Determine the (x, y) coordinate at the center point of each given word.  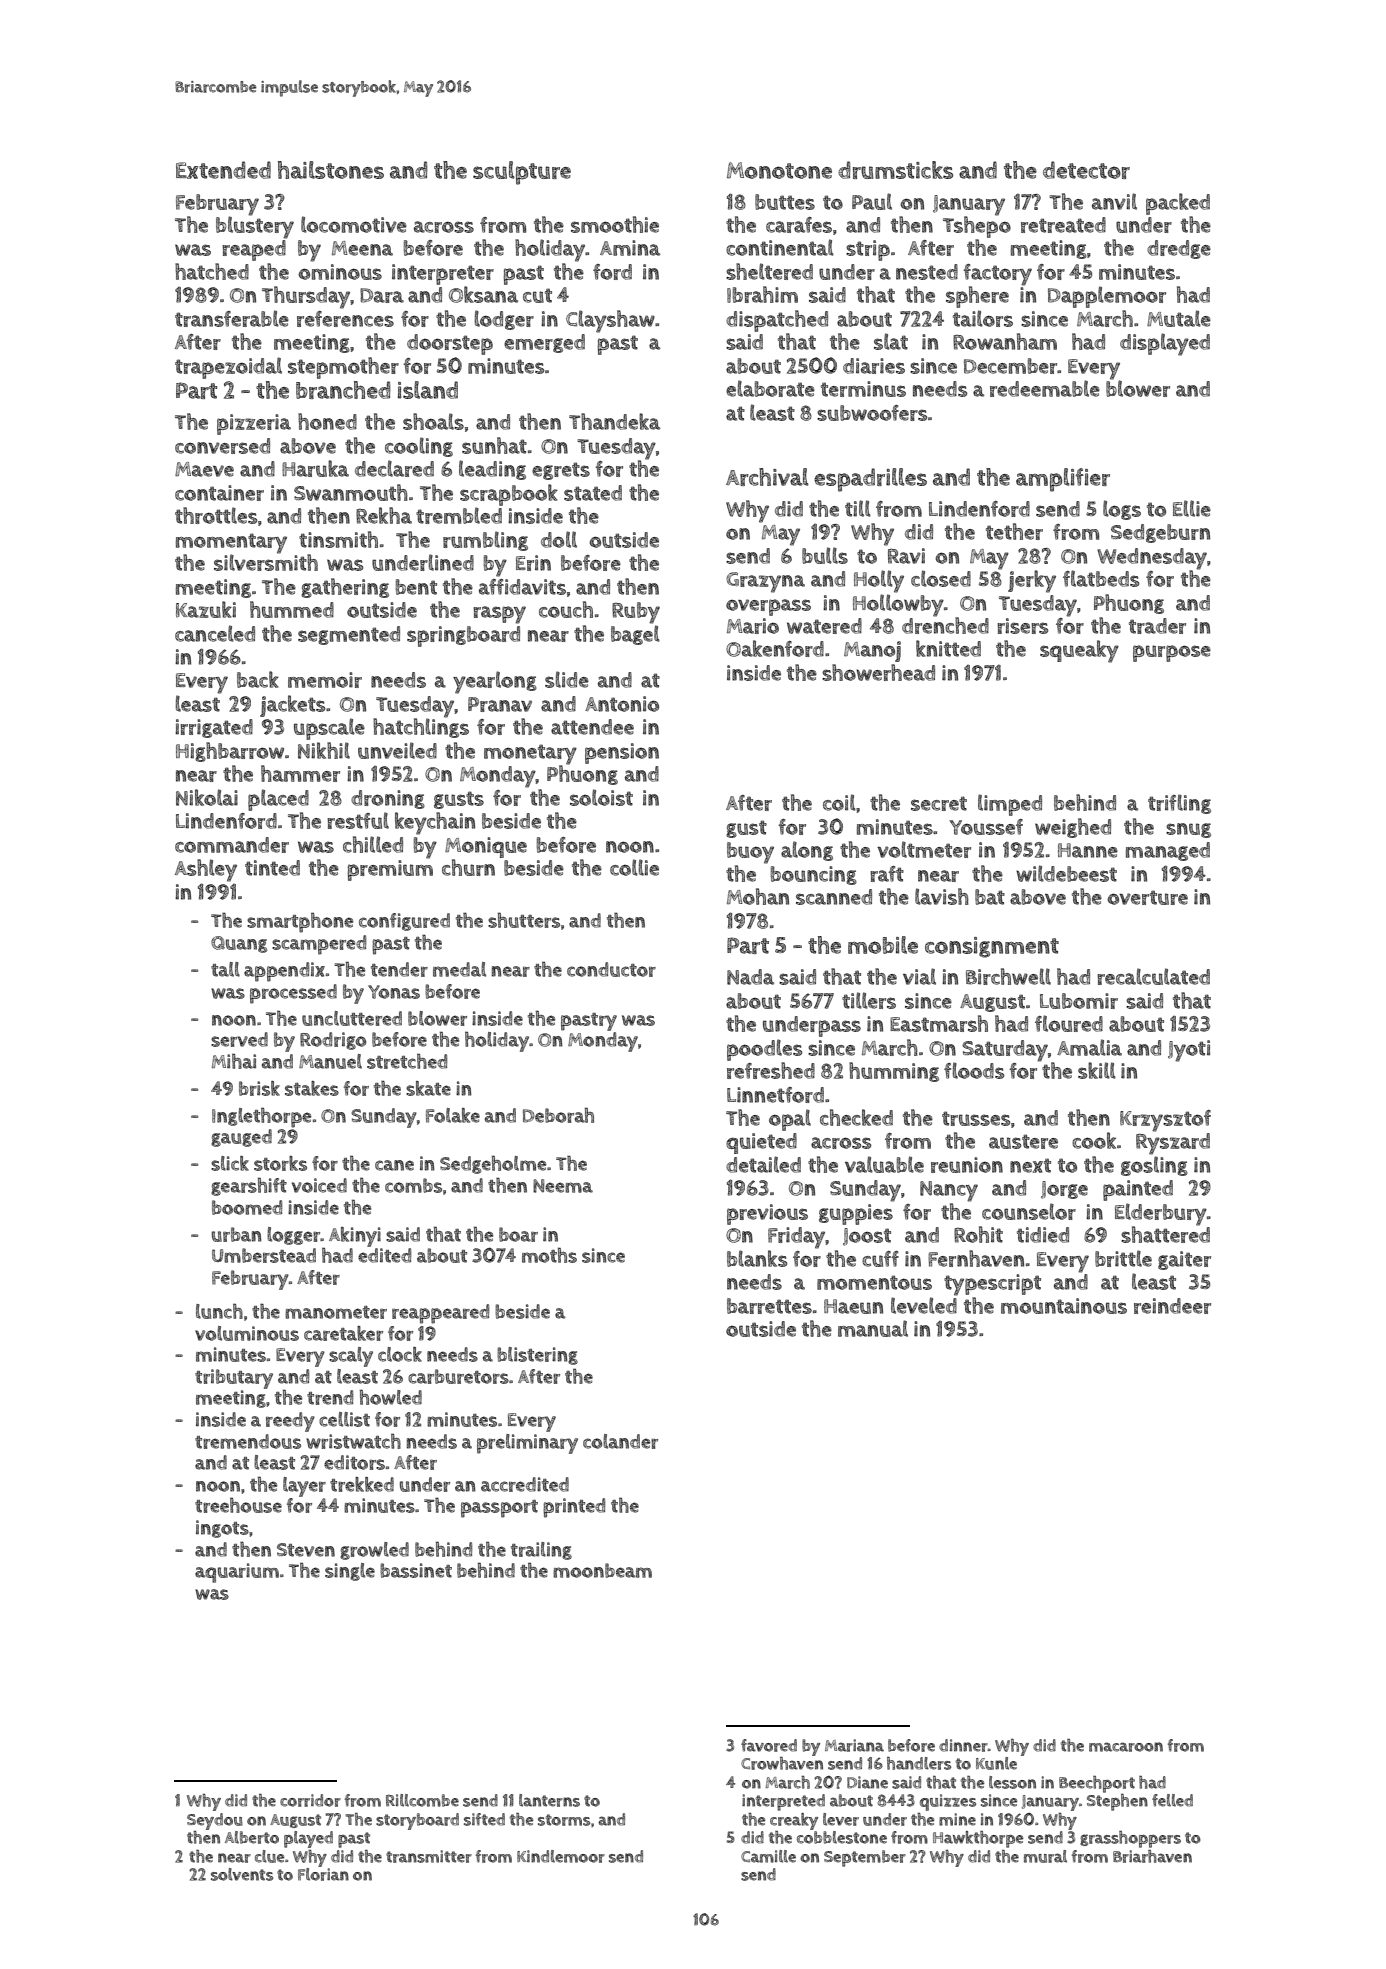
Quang (239, 944)
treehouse (238, 1505)
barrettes (769, 1306)
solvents (242, 1874)
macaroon (1126, 1747)
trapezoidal (228, 368)
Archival (767, 477)
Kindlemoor (561, 1856)
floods (974, 1070)
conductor (611, 969)
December (1011, 366)
